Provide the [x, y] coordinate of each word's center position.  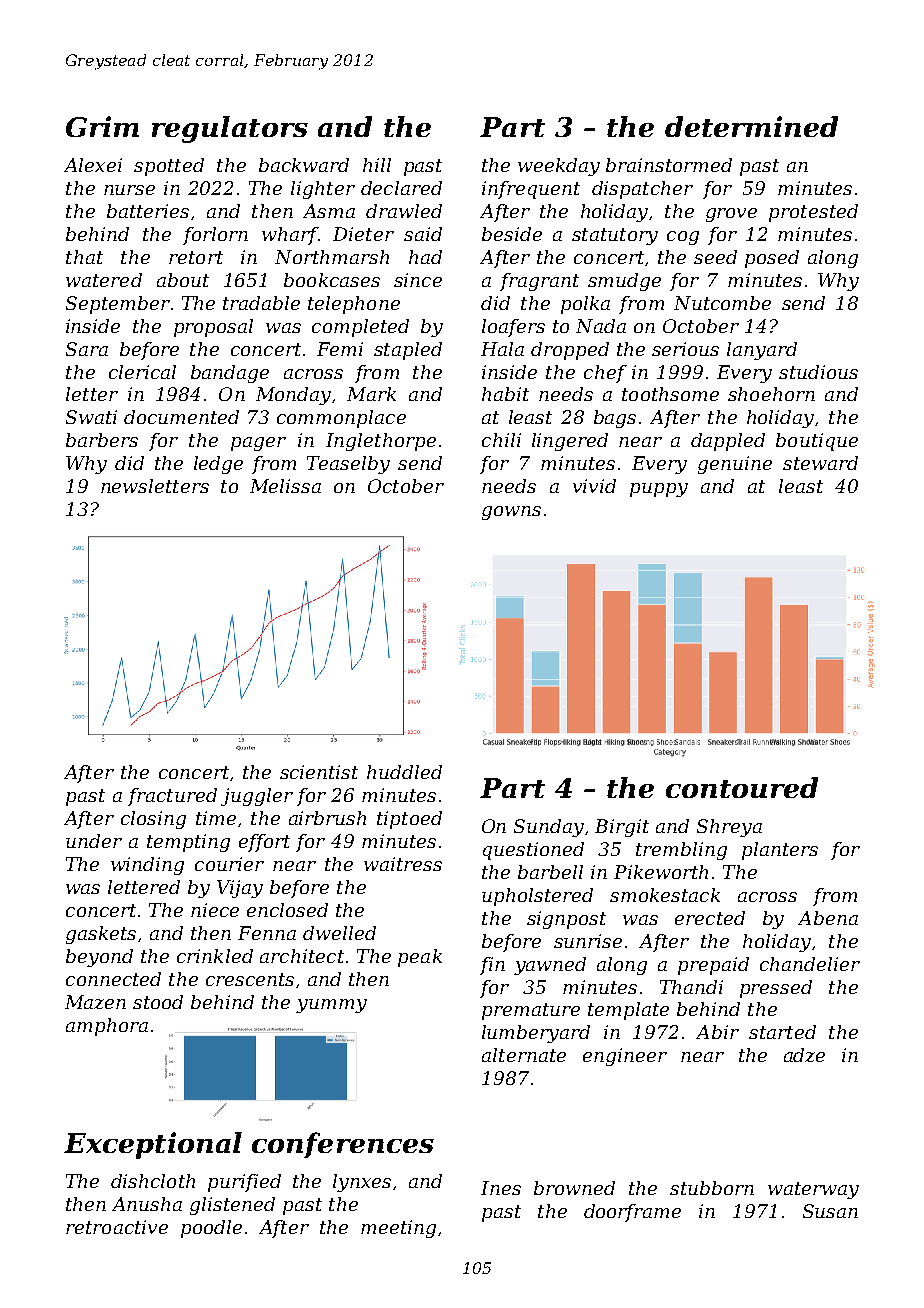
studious [818, 372]
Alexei [93, 165]
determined [751, 126]
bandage [230, 374]
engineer [625, 1057]
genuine [735, 465]
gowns [511, 513]
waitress [403, 864]
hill [377, 165]
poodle [211, 1229]
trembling [681, 851]
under [94, 841]
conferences [343, 1145]
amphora [107, 1027]
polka [585, 305]
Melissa [285, 486]
